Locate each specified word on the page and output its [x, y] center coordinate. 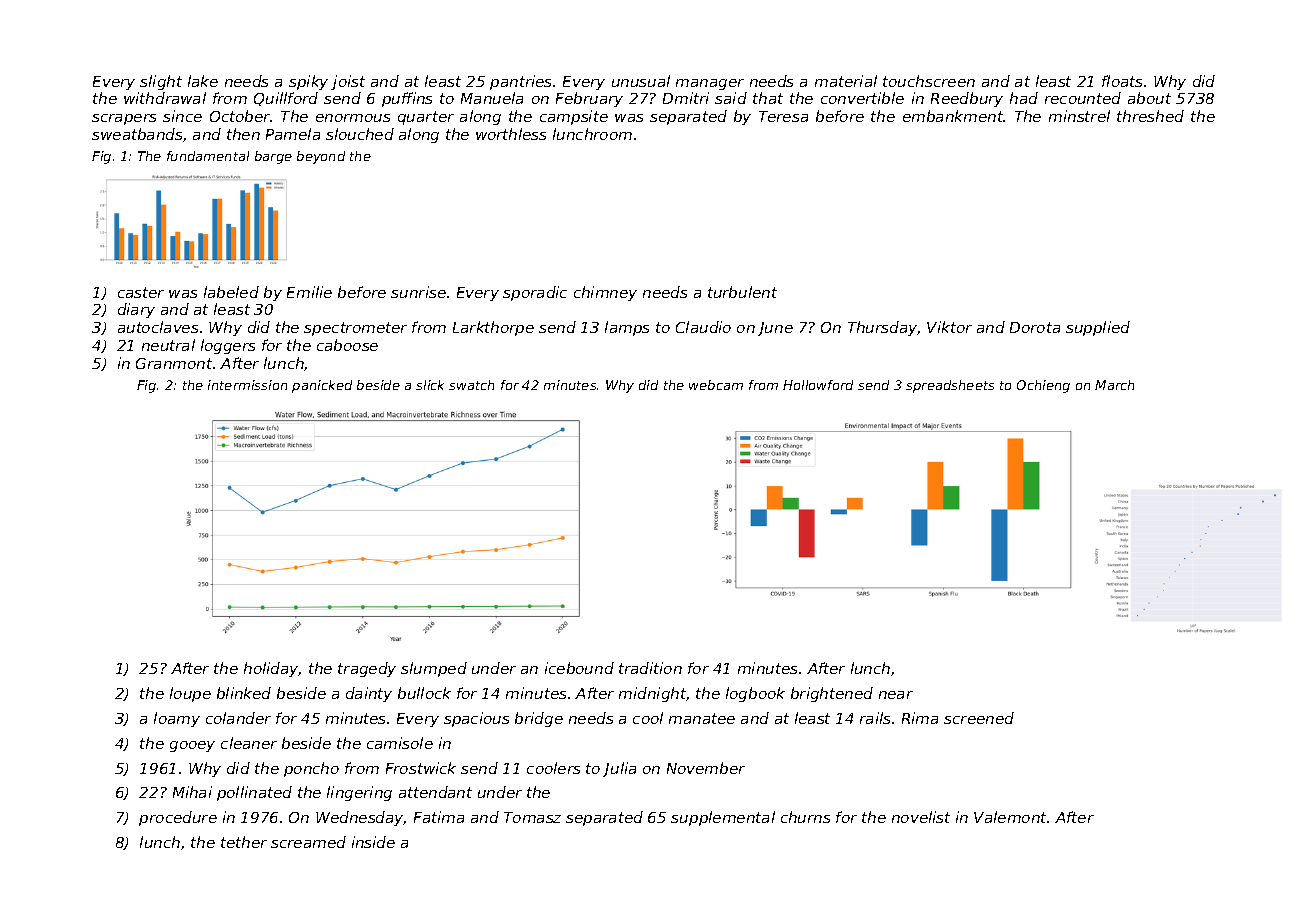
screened [979, 718]
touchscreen [929, 81]
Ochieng [1043, 386]
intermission [247, 385]
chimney [605, 293]
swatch [471, 385]
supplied [1098, 328]
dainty [369, 694]
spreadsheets [950, 386]
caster [141, 292]
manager [710, 84]
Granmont [174, 363]
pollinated [254, 793]
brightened [832, 694]
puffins [407, 99]
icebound [579, 668]
